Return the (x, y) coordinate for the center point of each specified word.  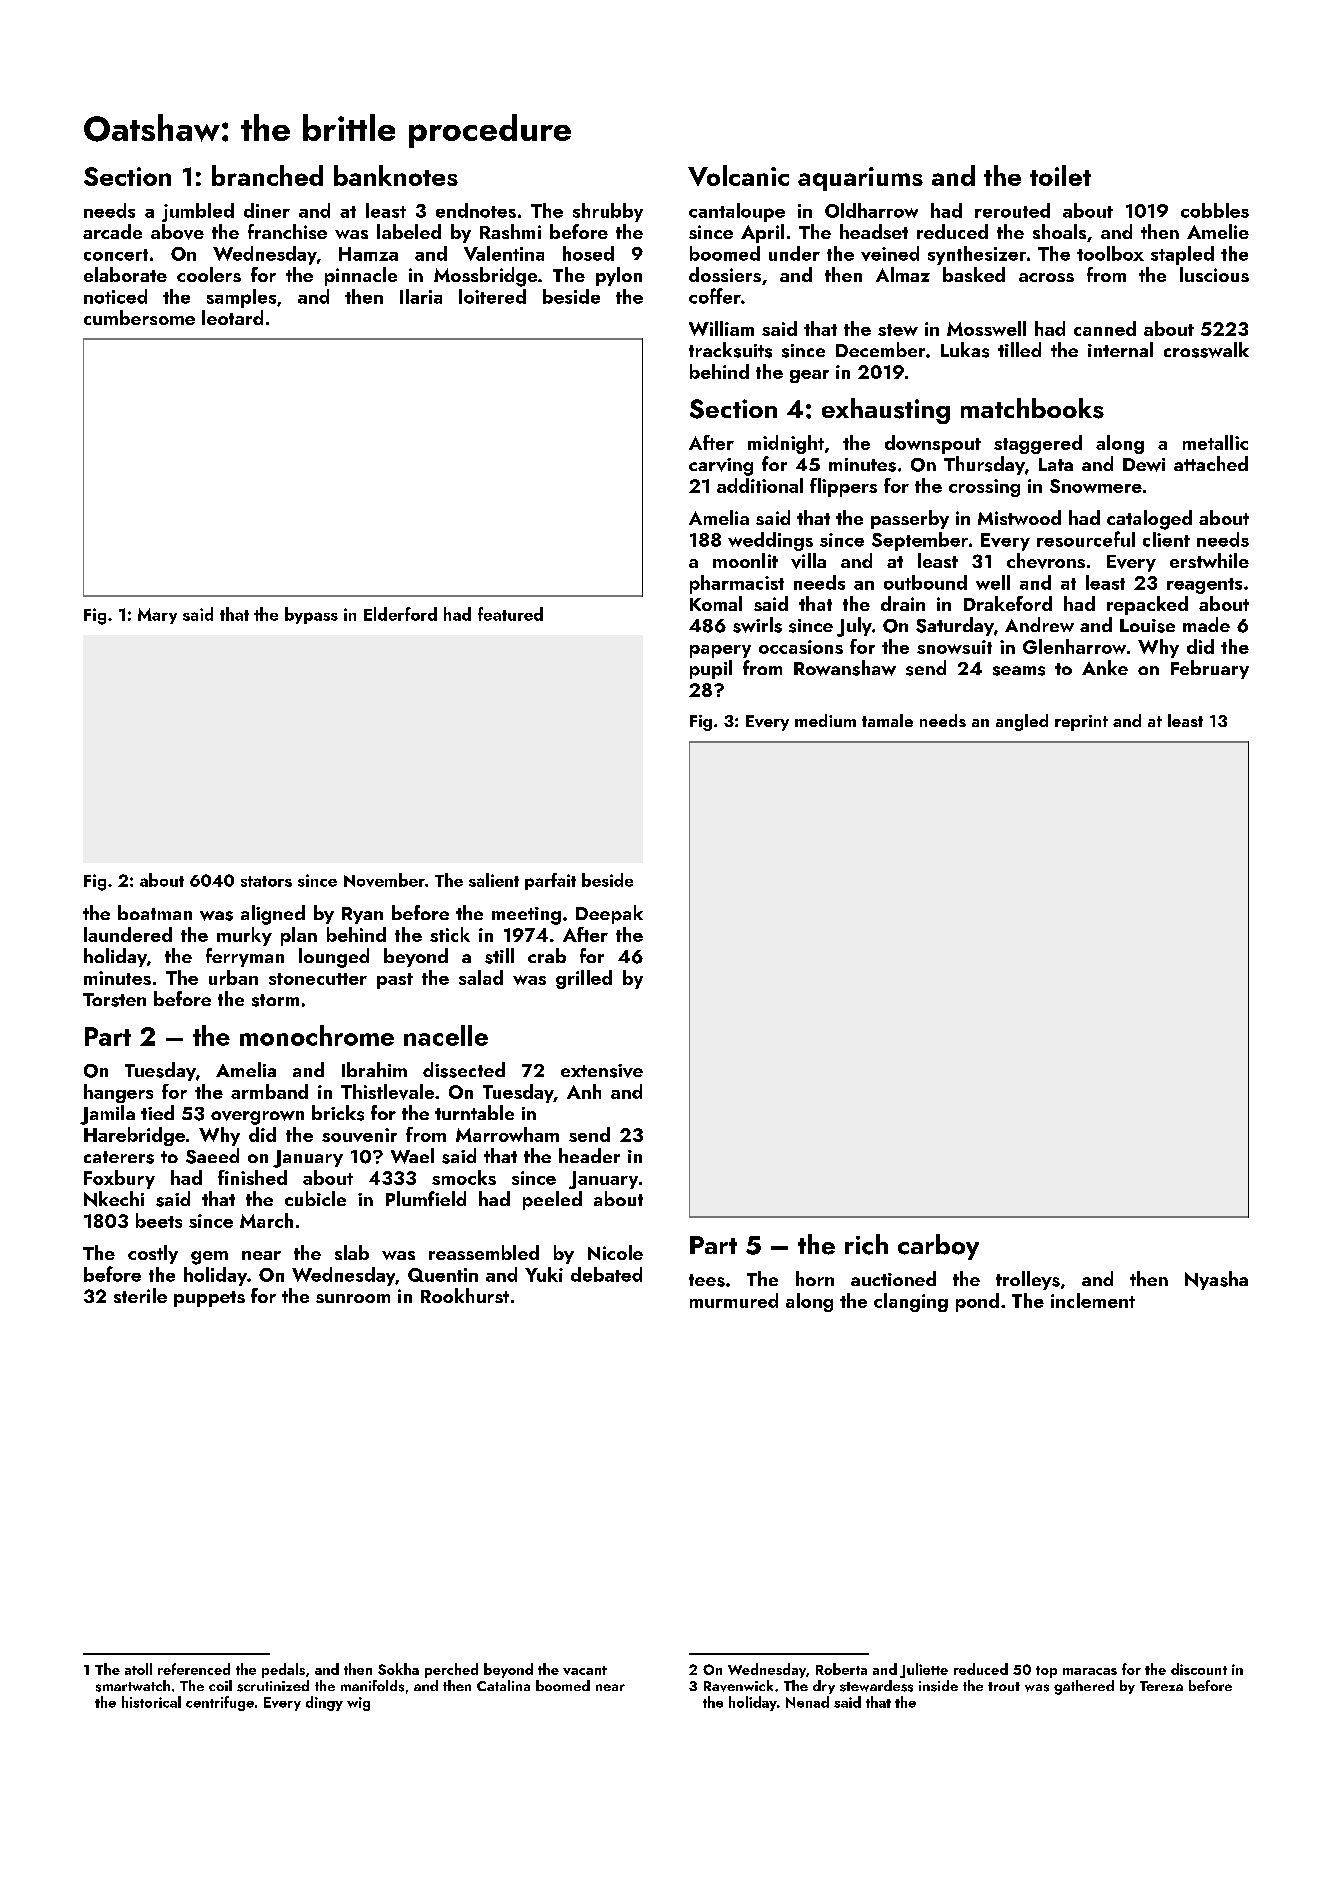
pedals (283, 1670)
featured (510, 614)
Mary (157, 616)
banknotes (396, 175)
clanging (911, 1302)
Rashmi (510, 231)
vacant (585, 1670)
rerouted (1012, 210)
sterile (140, 1295)
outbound (925, 582)
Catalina (503, 1685)
